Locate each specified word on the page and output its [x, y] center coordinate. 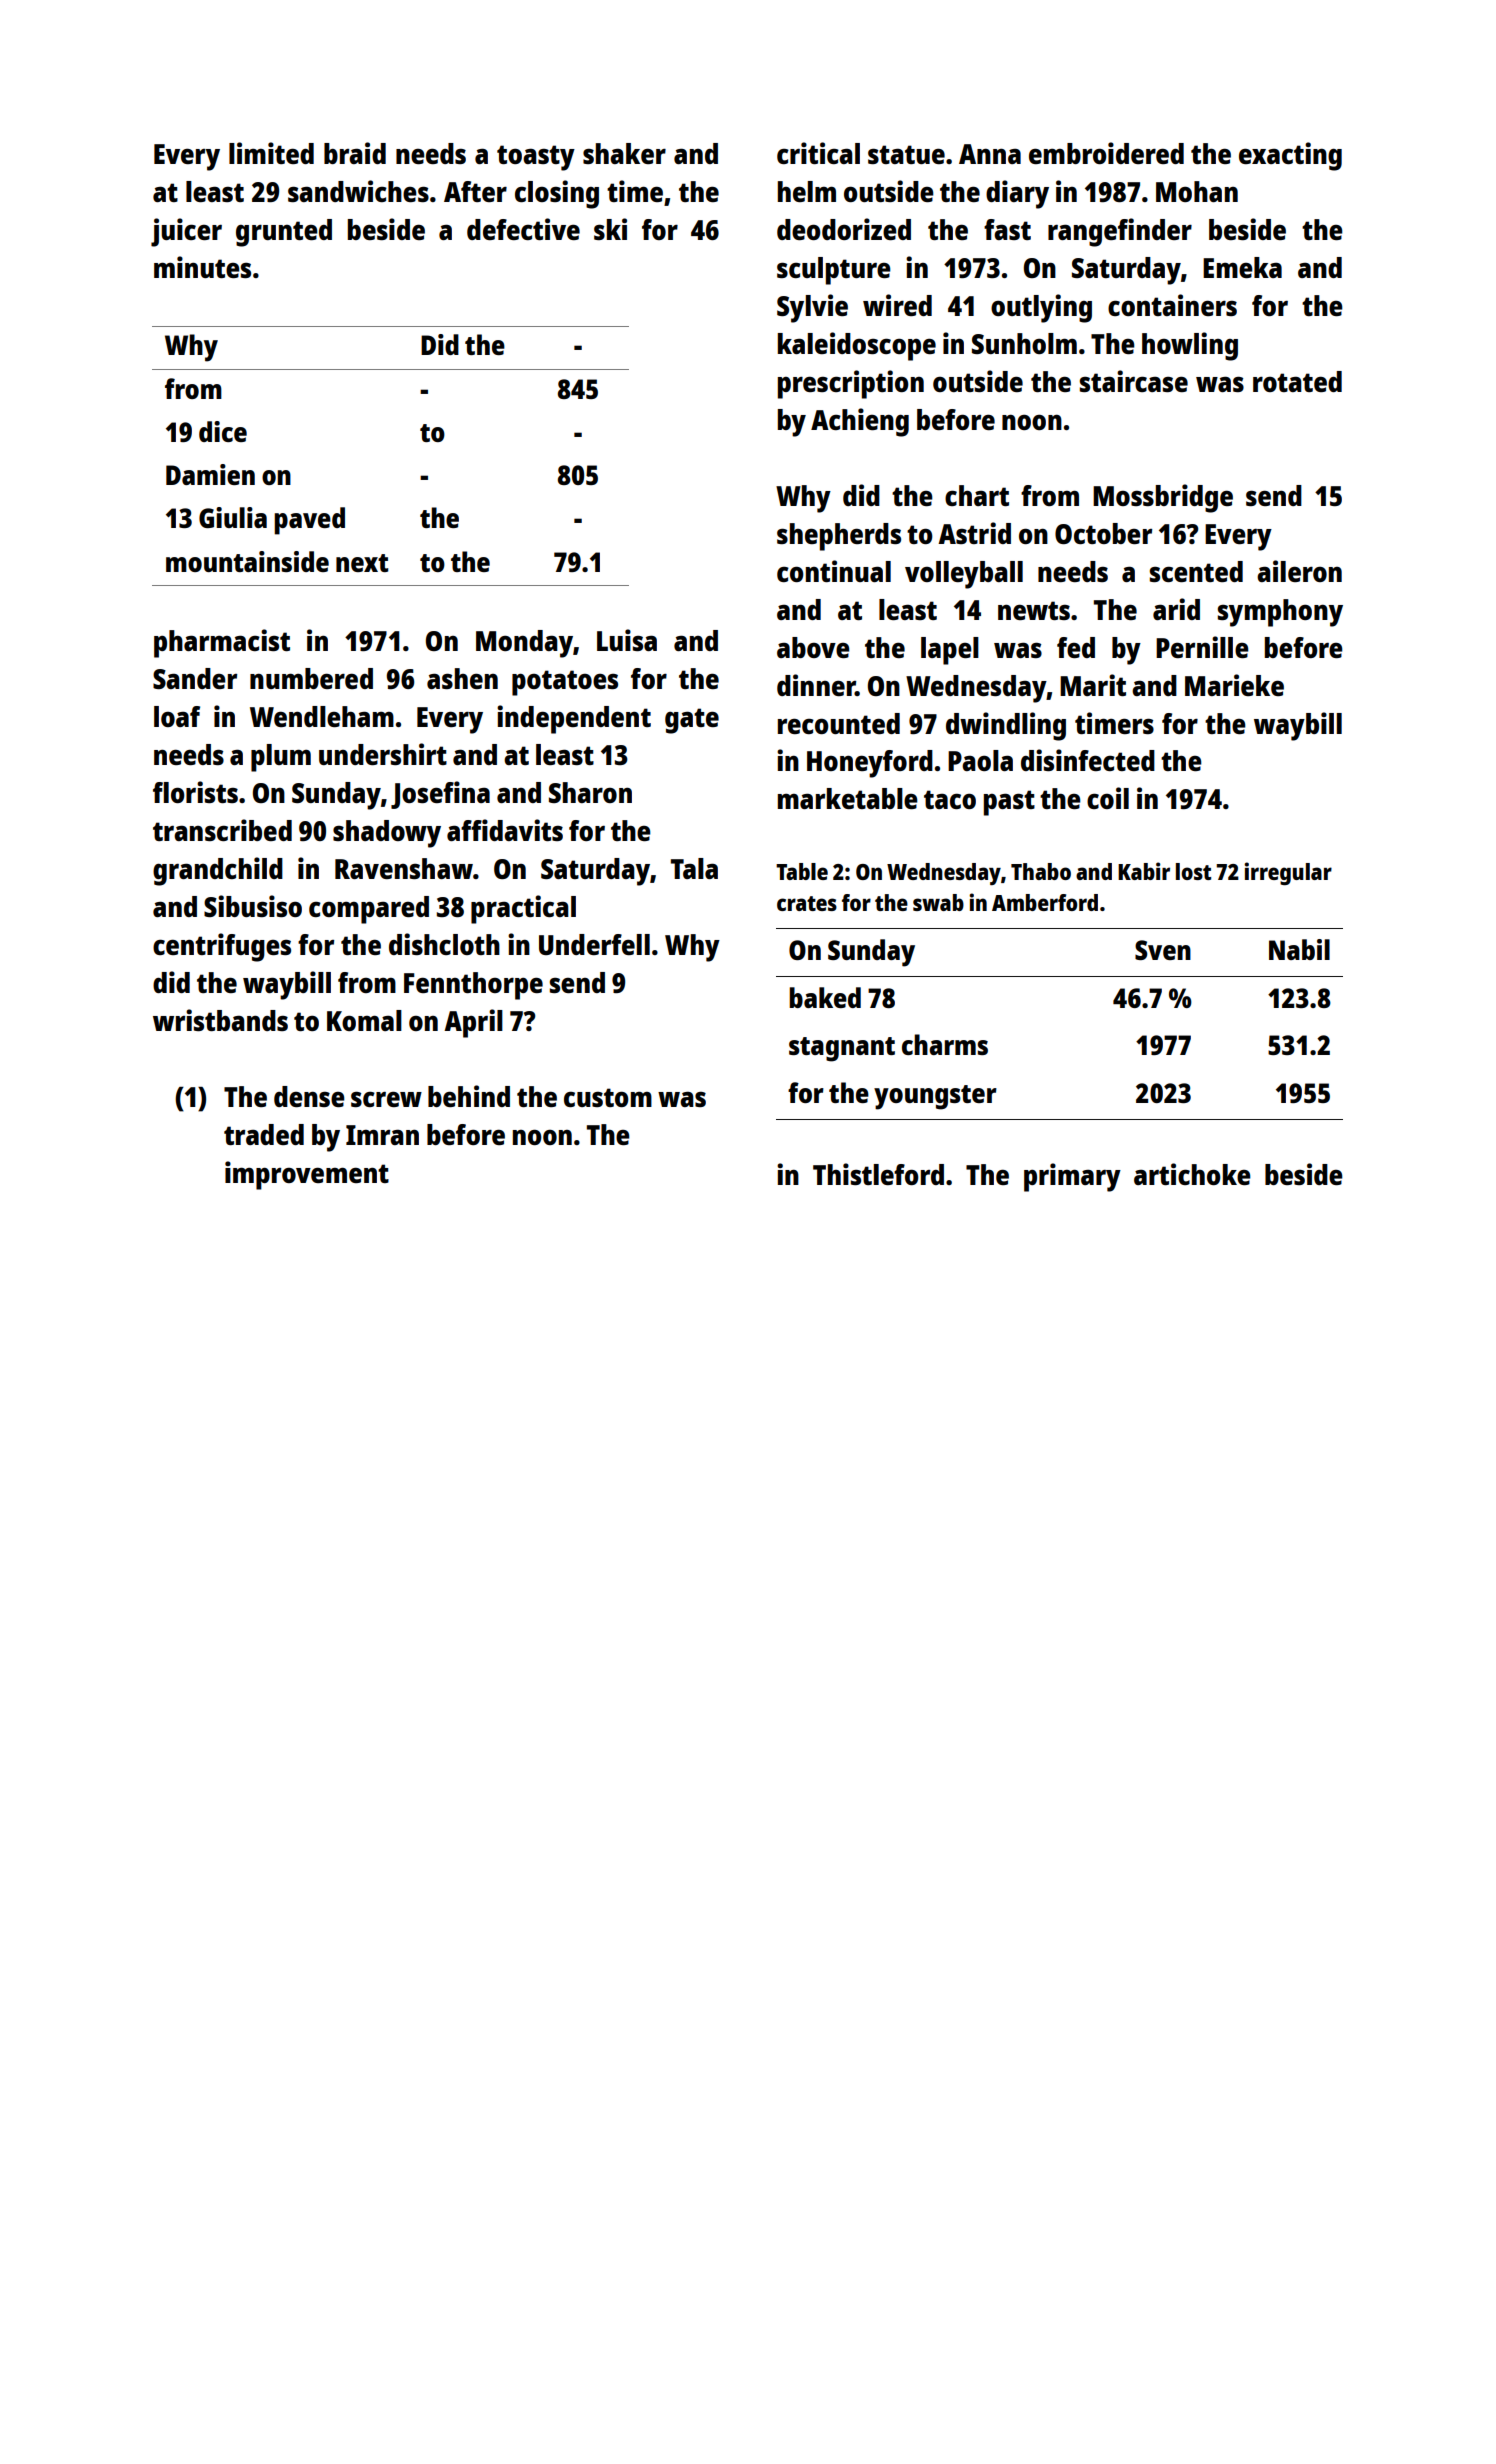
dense [309, 1096]
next [362, 563]
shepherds [839, 537]
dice [223, 431]
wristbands [220, 1020]
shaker [624, 153]
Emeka [1242, 267]
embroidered [1106, 153]
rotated [1297, 381]
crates [807, 903]
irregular [1288, 873]
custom [608, 1097]
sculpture [834, 271]
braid [355, 153]
